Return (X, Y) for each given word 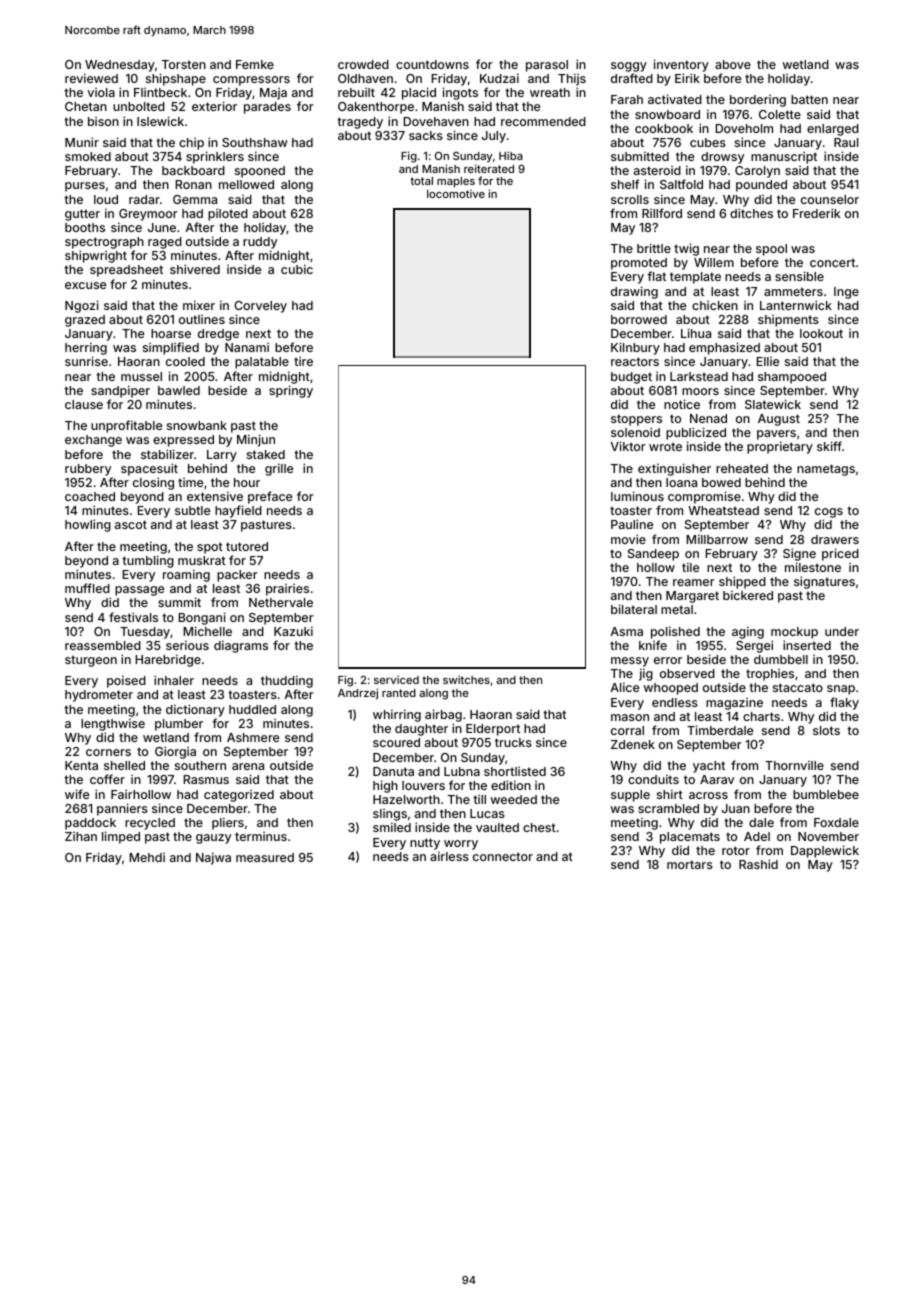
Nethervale (281, 602)
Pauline (632, 524)
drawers (835, 539)
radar (144, 199)
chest (539, 827)
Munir (82, 142)
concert (832, 262)
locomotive (456, 193)
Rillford (662, 213)
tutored (247, 546)
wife (77, 794)
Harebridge (168, 660)
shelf (625, 184)
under (842, 631)
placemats (690, 838)
